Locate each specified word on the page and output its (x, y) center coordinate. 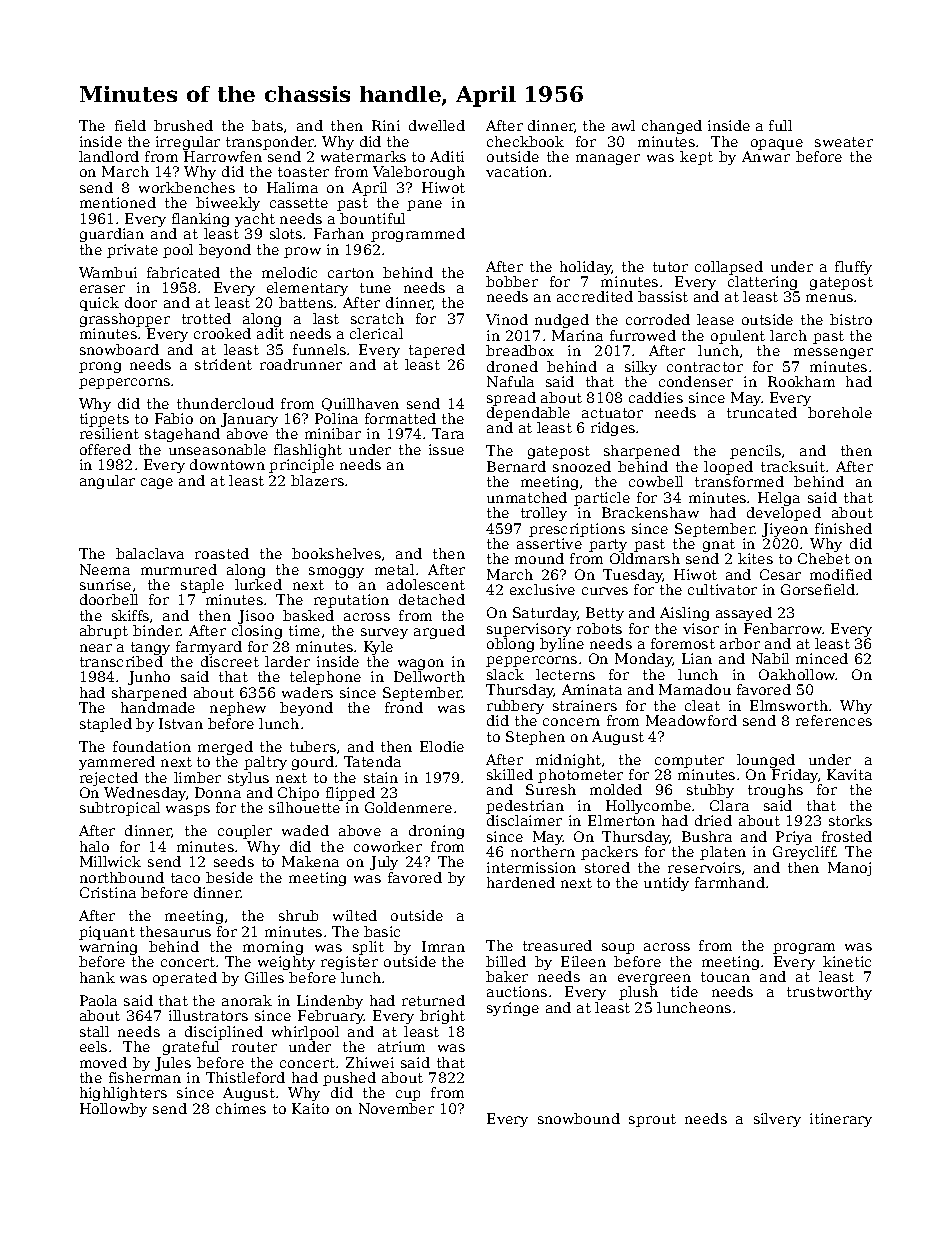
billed (506, 961)
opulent (738, 337)
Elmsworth (789, 705)
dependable (528, 414)
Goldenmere (408, 807)
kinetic (847, 961)
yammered (117, 763)
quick (99, 304)
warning (108, 948)
